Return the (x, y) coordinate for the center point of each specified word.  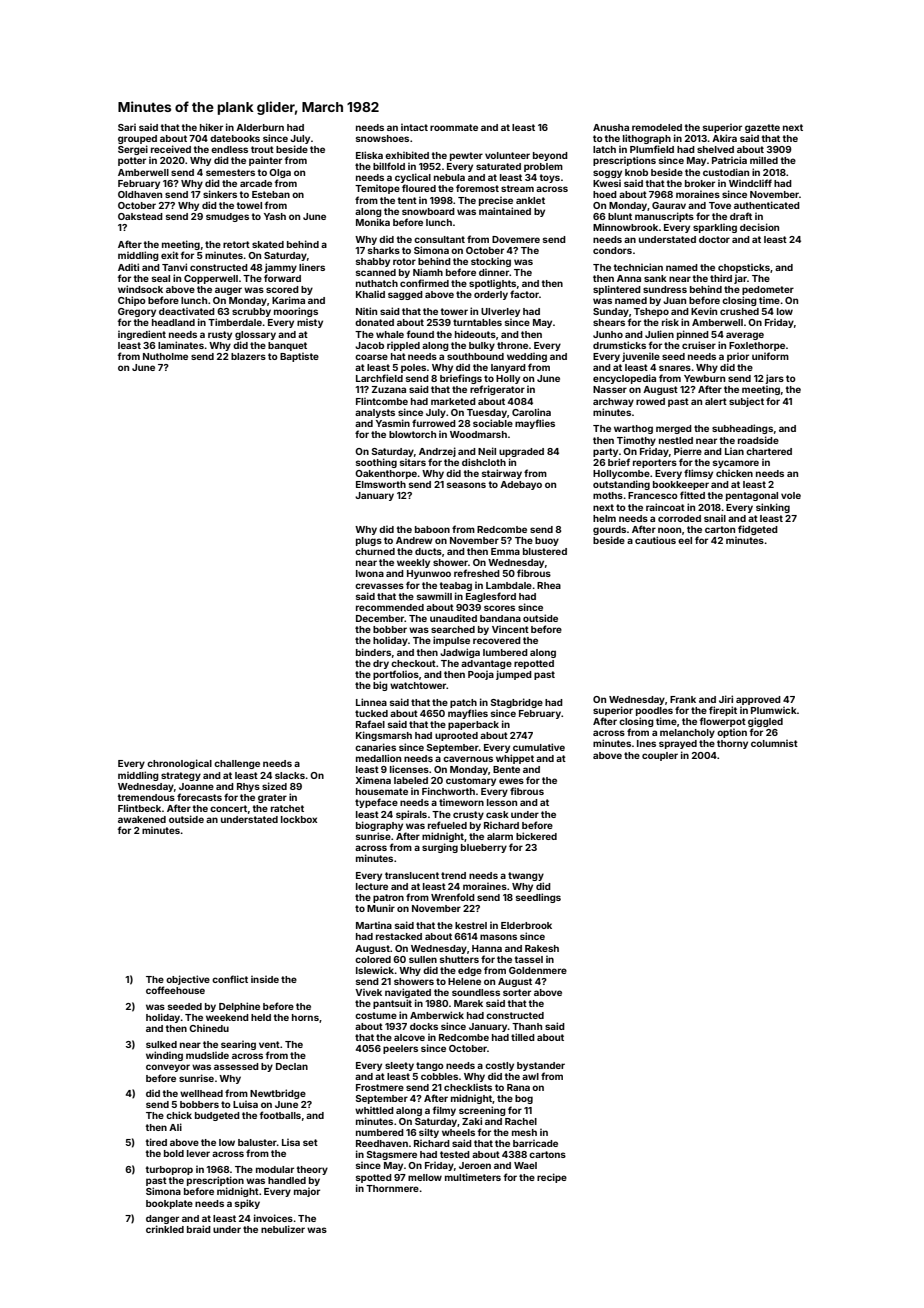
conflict (230, 979)
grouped (137, 139)
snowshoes (382, 138)
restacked (399, 936)
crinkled (165, 1229)
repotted (534, 664)
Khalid (370, 294)
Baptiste (299, 357)
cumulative (539, 747)
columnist (774, 743)
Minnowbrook (625, 227)
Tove (720, 205)
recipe (552, 1178)
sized (274, 786)
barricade (535, 1143)
